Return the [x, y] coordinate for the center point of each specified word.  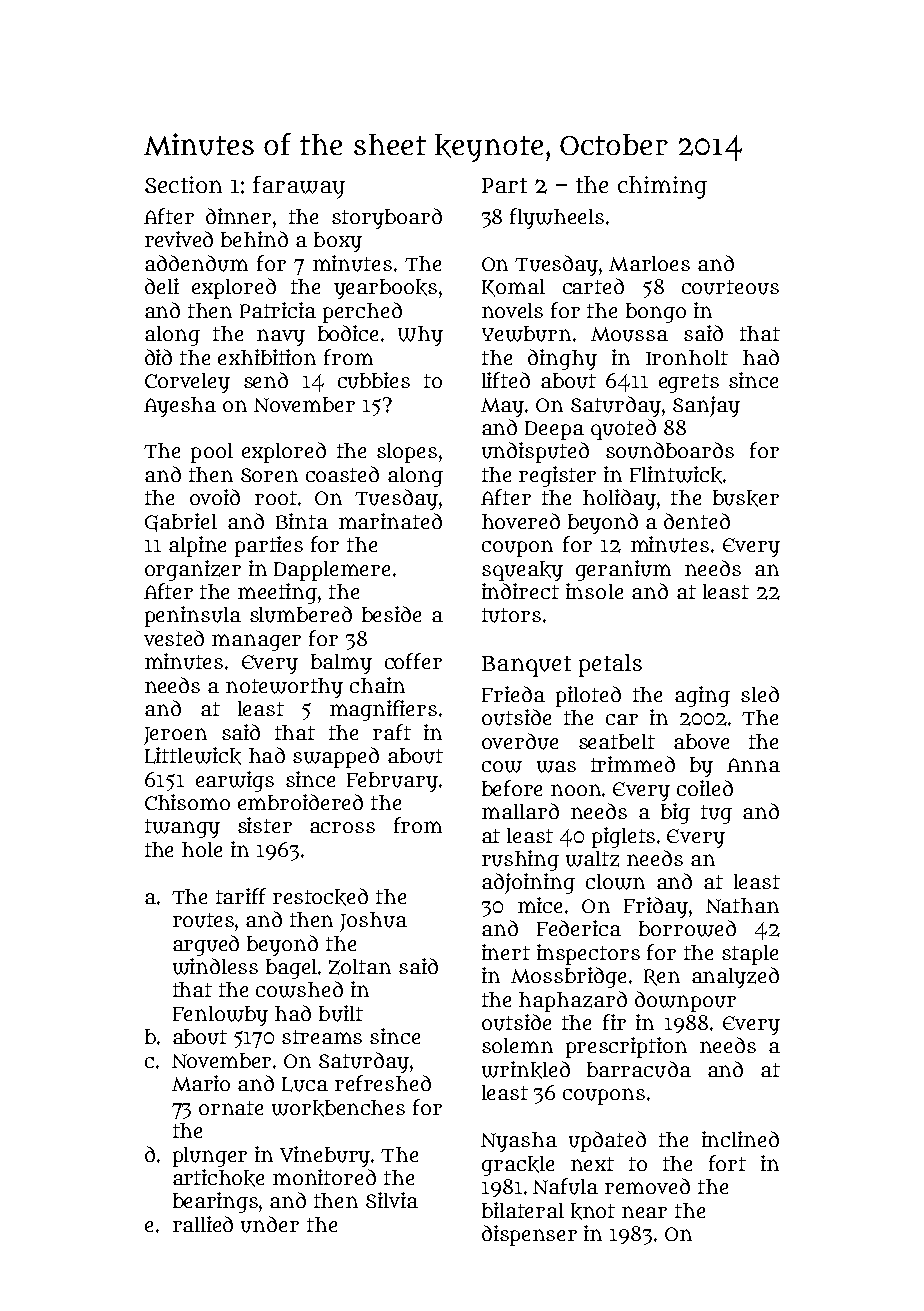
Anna [753, 765]
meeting [277, 593]
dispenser [529, 1235]
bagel [292, 969]
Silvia [392, 1200]
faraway [299, 187]
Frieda [513, 694]
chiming [662, 187]
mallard [520, 811]
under [270, 1224]
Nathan [742, 905]
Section [183, 184]
